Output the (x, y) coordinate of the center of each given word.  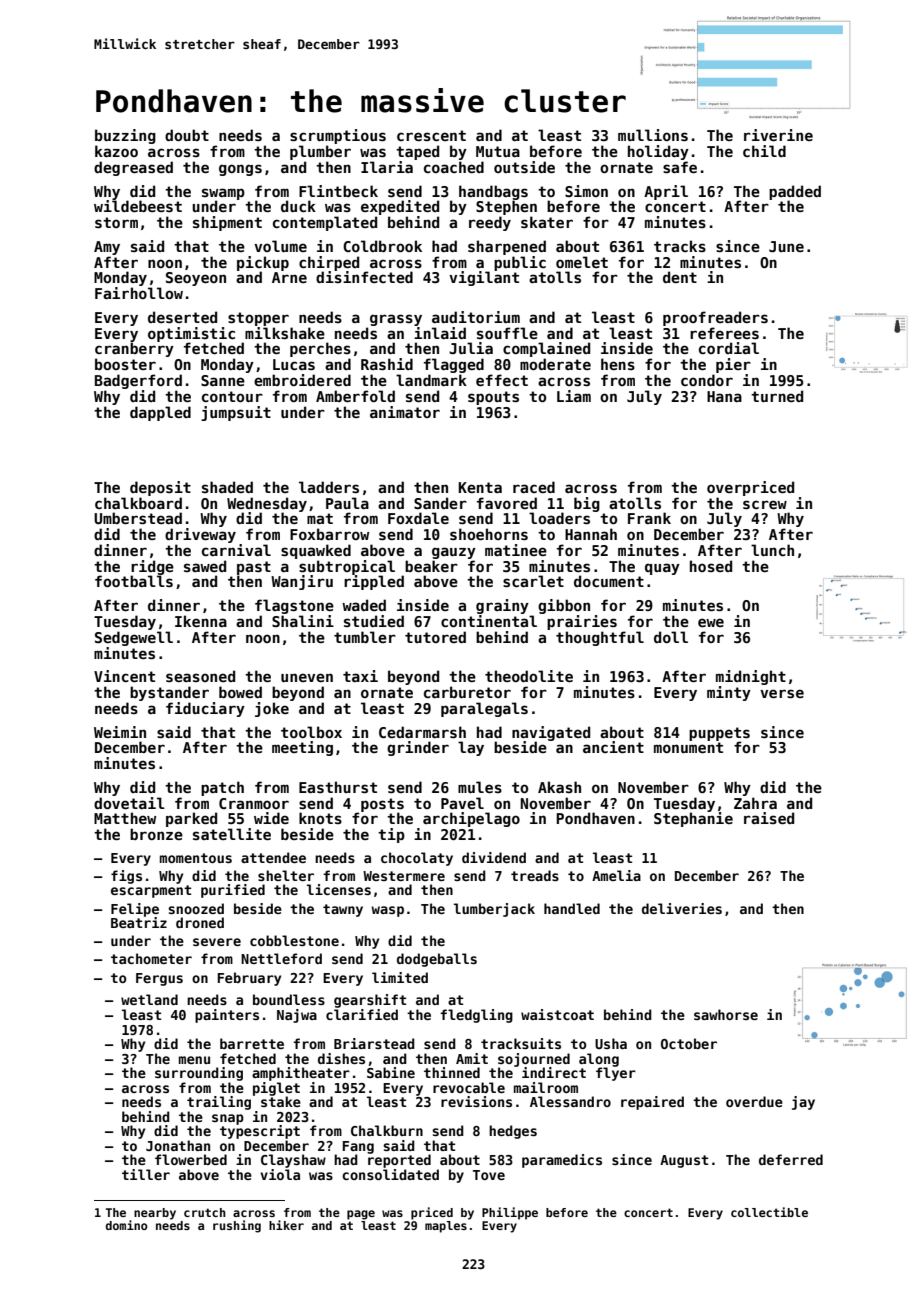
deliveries (682, 908)
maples (446, 1227)
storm (116, 222)
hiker (286, 1225)
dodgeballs (437, 960)
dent (680, 277)
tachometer (151, 958)
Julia (471, 348)
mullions (653, 135)
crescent (431, 135)
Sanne (223, 380)
